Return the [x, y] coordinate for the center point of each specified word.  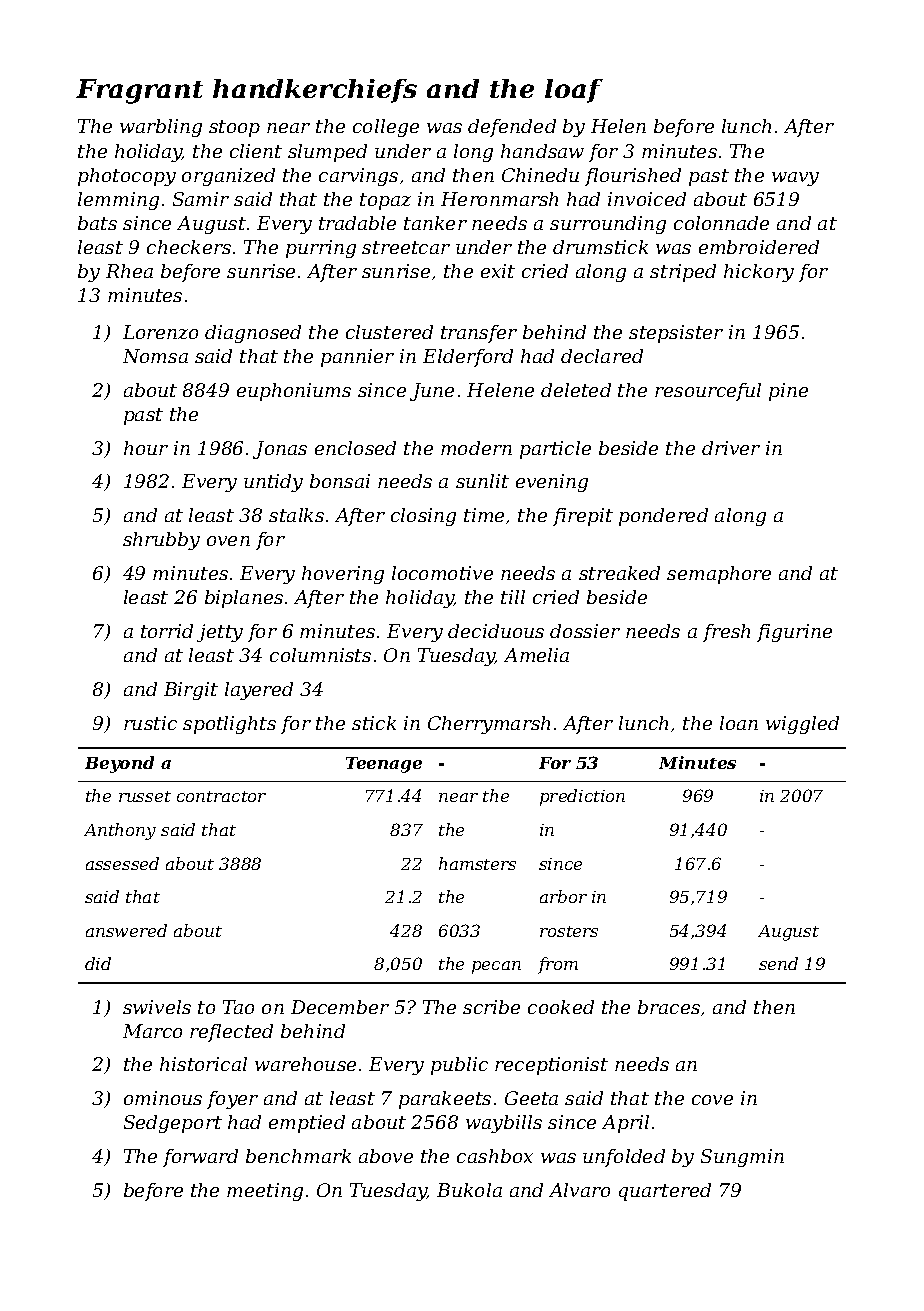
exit [498, 271]
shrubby [161, 541]
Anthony [120, 831]
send [778, 963]
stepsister [676, 334]
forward [200, 1158]
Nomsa [155, 356]
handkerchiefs [315, 91]
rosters [569, 931]
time [484, 515]
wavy [795, 179]
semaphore [719, 575]
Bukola [469, 1190]
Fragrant [139, 91]
